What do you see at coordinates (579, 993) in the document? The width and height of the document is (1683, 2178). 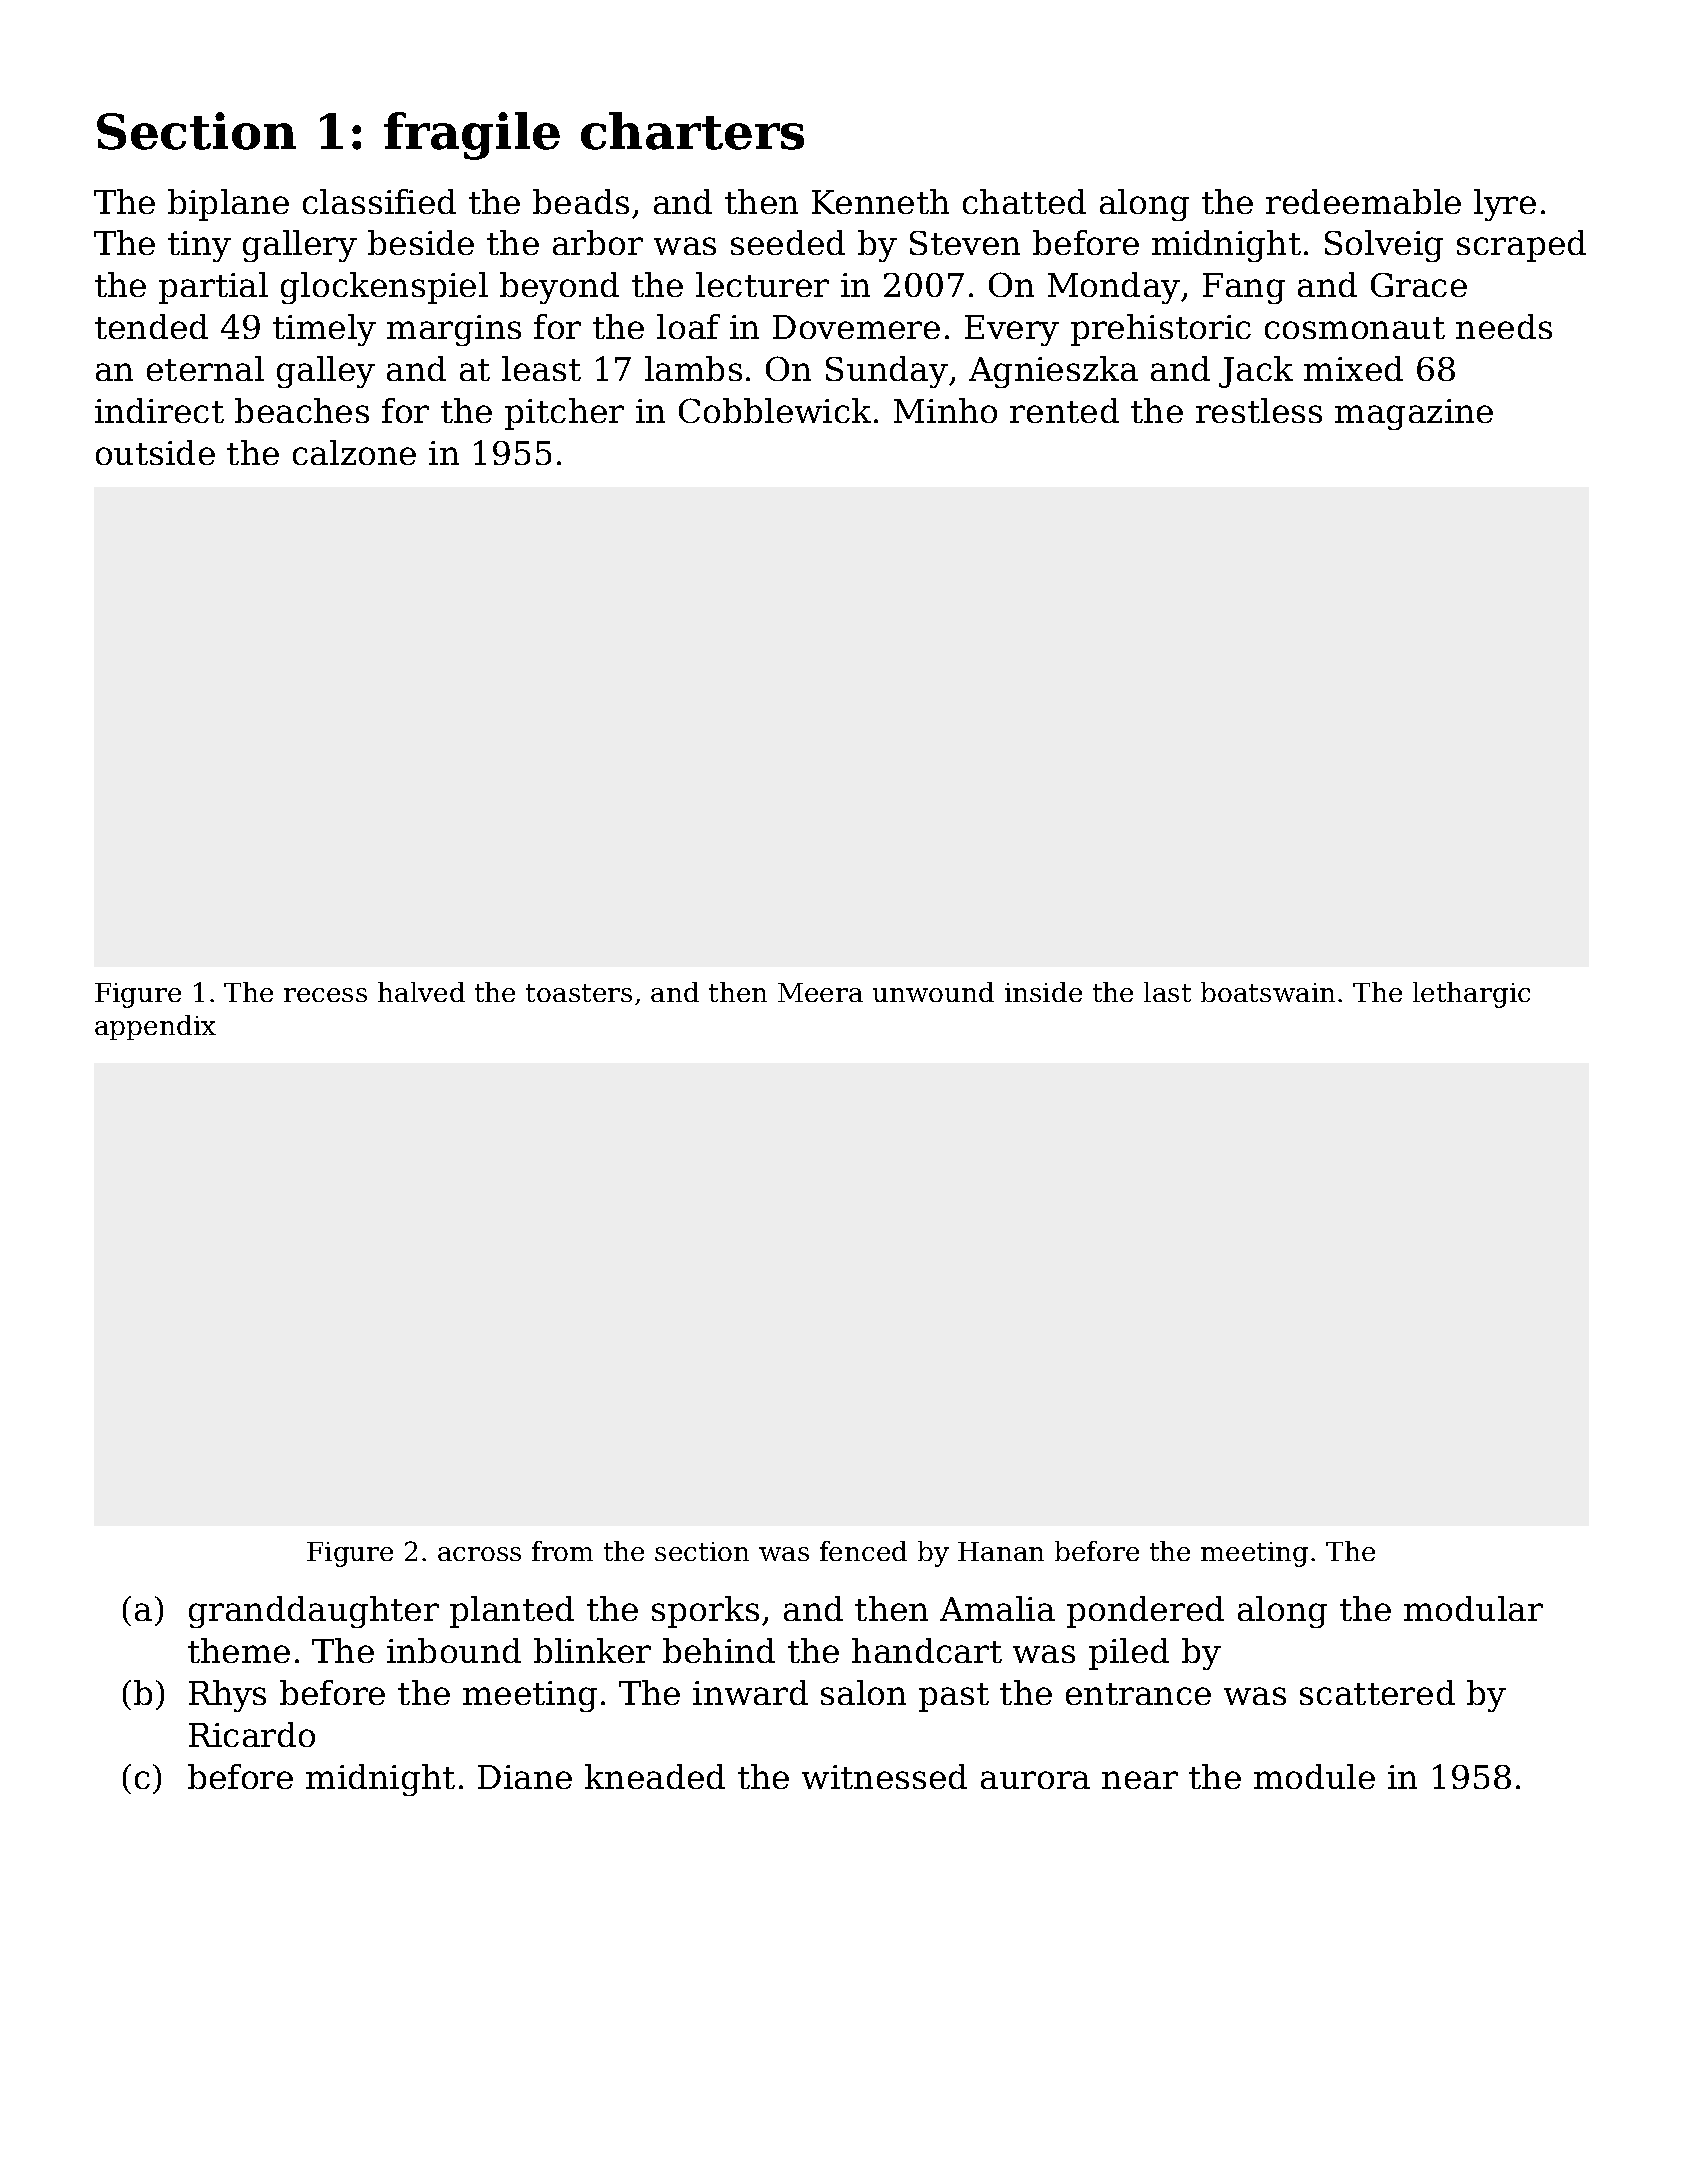 I see `toasters` at bounding box center [579, 993].
